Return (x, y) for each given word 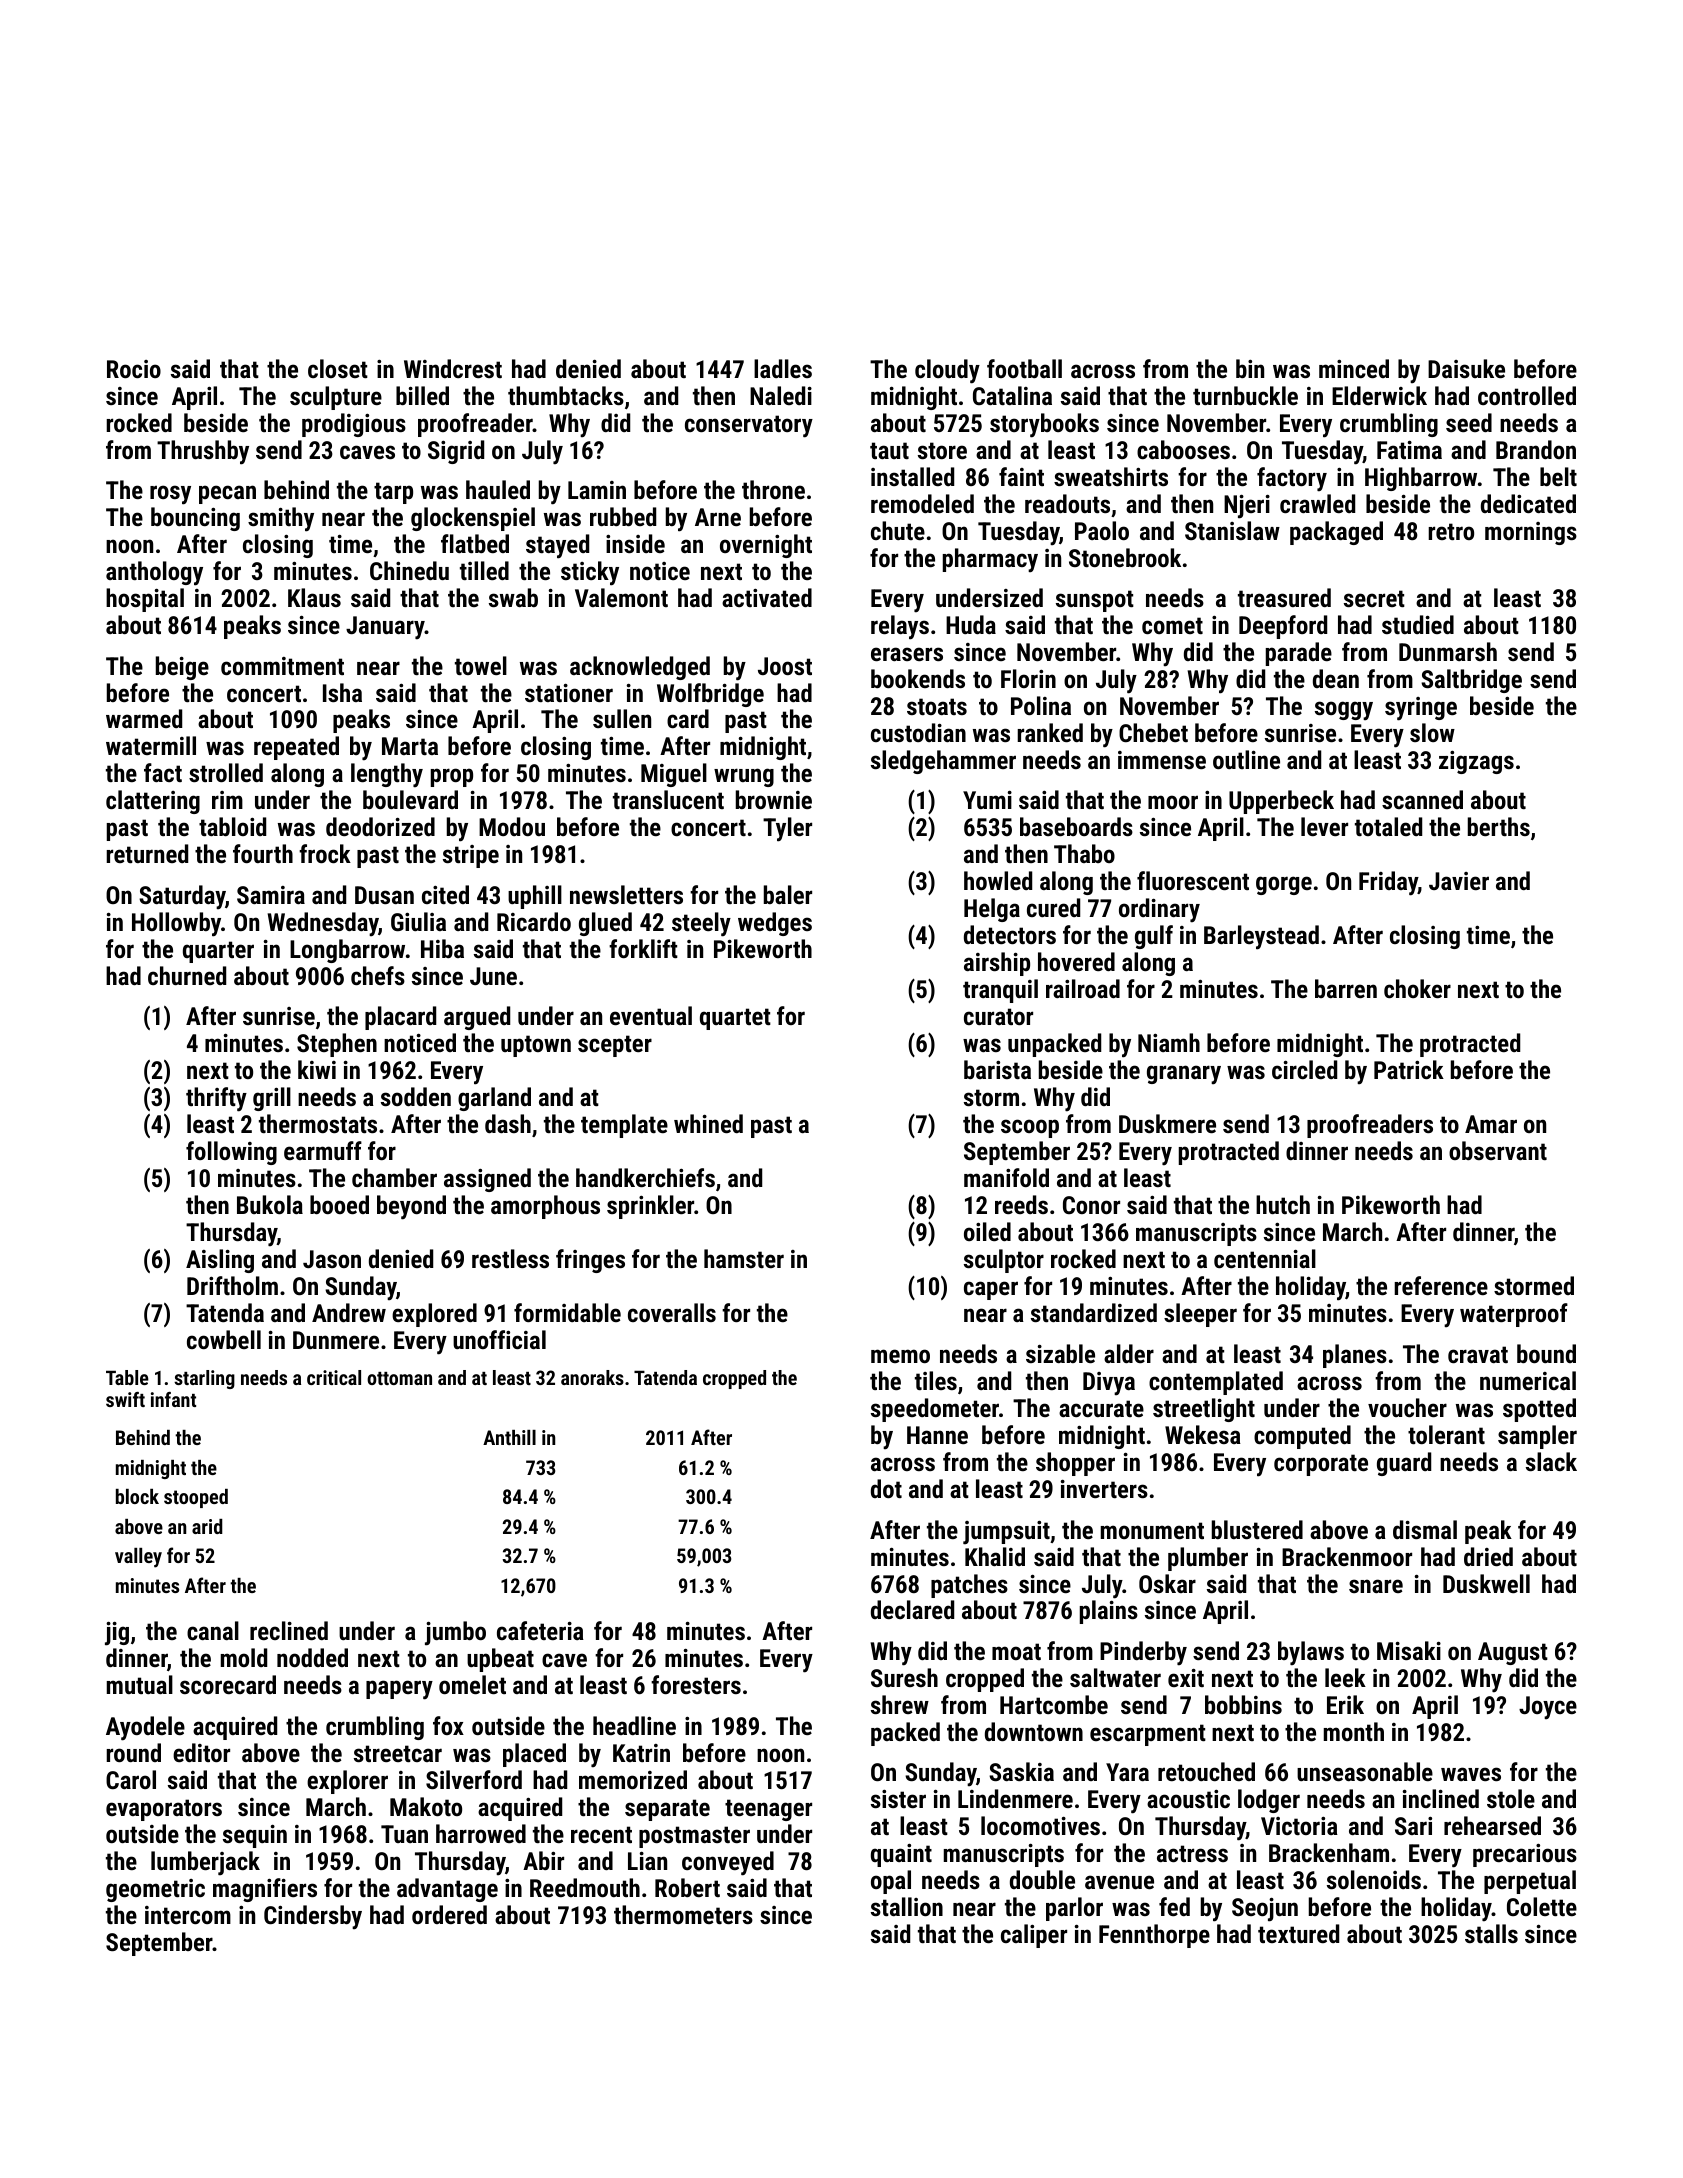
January (385, 628)
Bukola (270, 1204)
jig (117, 1634)
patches (969, 1586)
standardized (1094, 1312)
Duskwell (1486, 1583)
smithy (281, 519)
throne (773, 489)
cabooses (1183, 449)
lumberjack (205, 1863)
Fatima (1409, 450)
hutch (1283, 1204)
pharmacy (990, 560)
